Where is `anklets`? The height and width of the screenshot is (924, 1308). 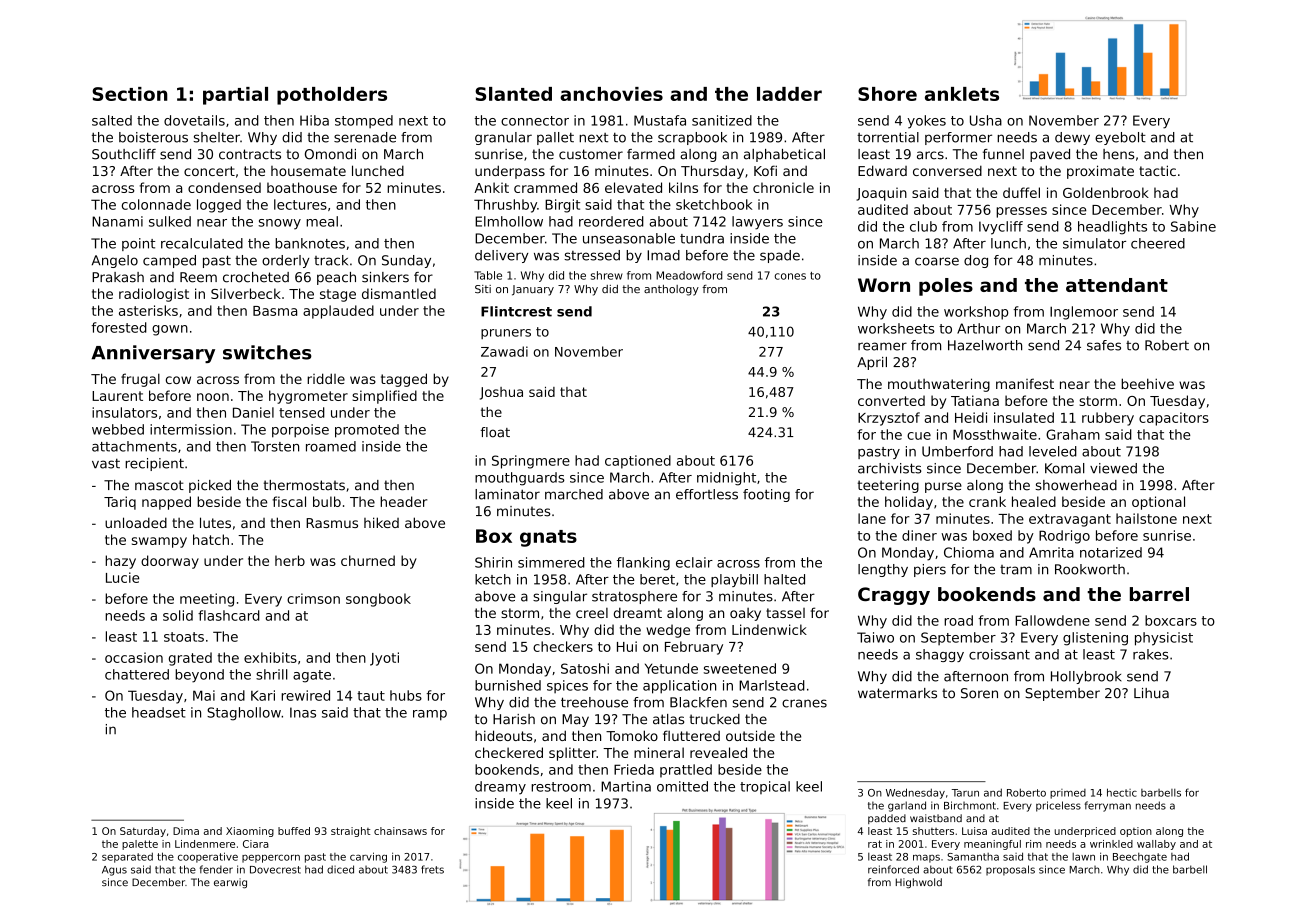 anklets is located at coordinates (962, 94).
